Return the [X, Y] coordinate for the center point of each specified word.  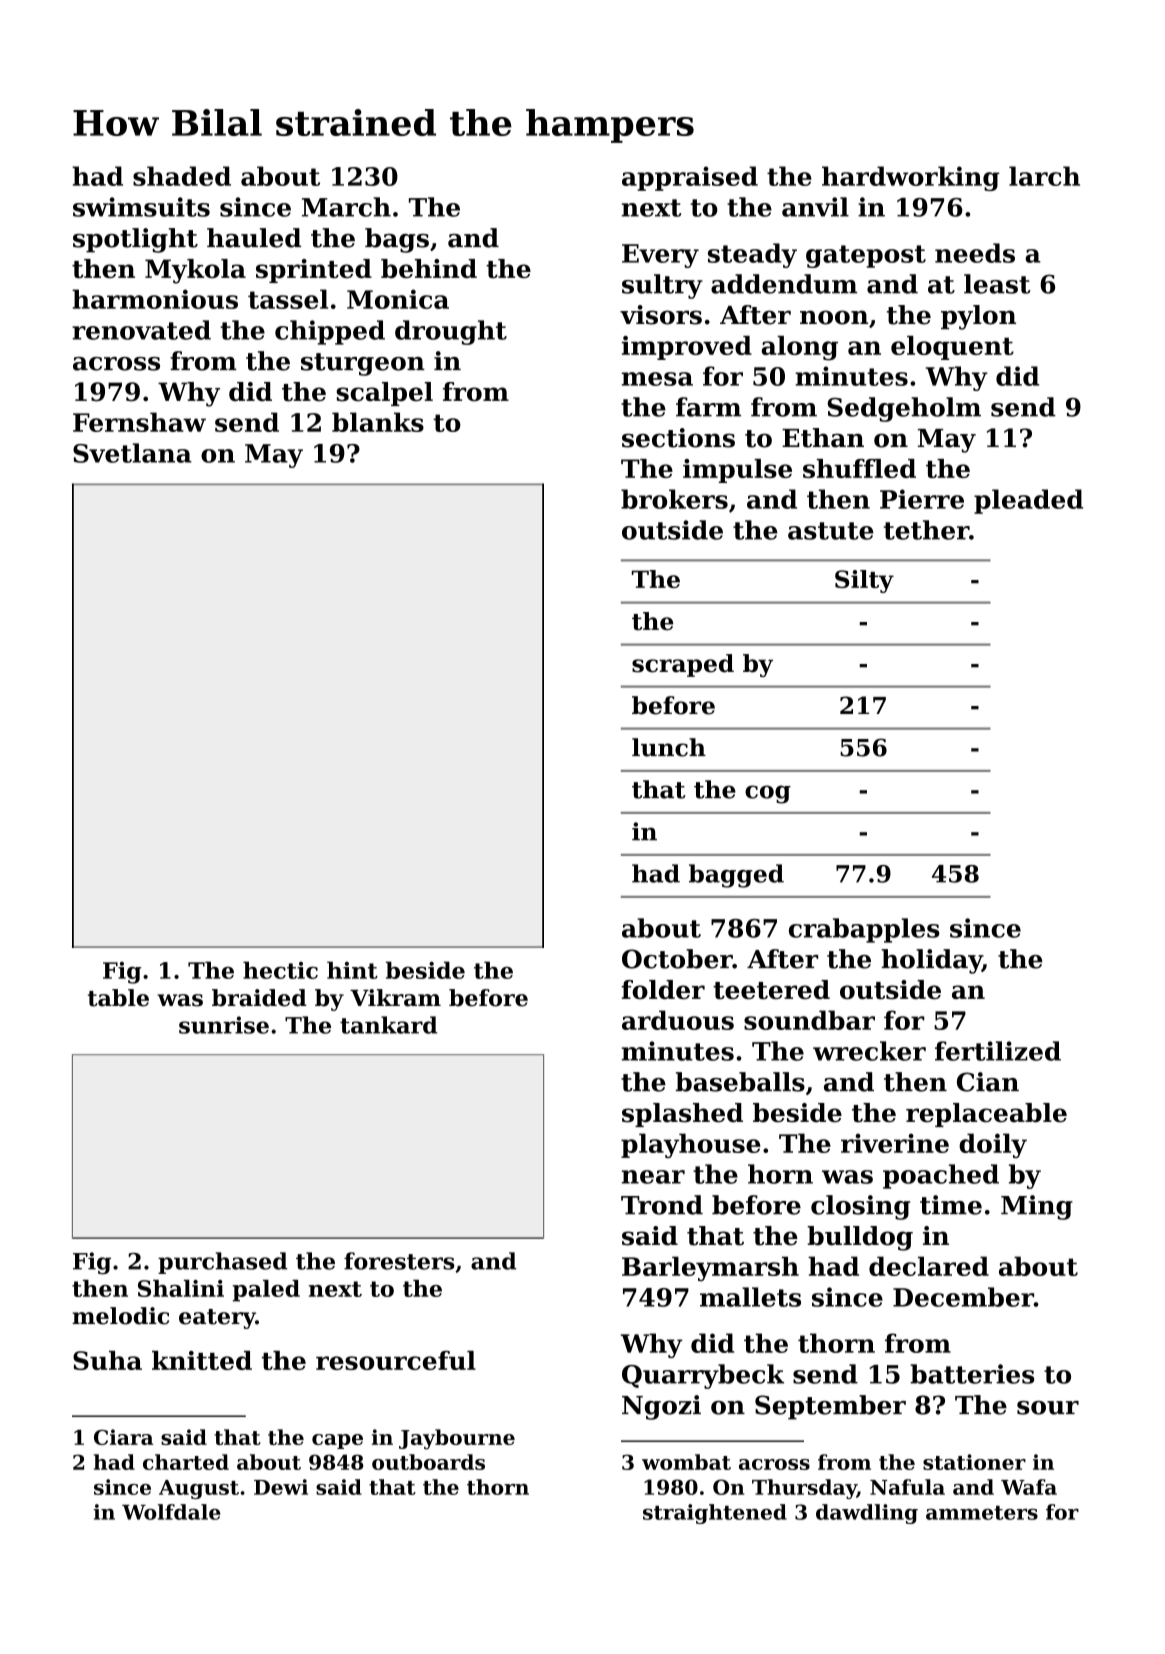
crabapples [864, 930]
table [118, 998]
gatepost [866, 256]
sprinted [314, 271]
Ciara [123, 1437]
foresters [399, 1261]
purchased [223, 1263]
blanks [378, 422]
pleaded [1028, 501]
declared [929, 1266]
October [677, 959]
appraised [690, 178]
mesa [657, 379]
